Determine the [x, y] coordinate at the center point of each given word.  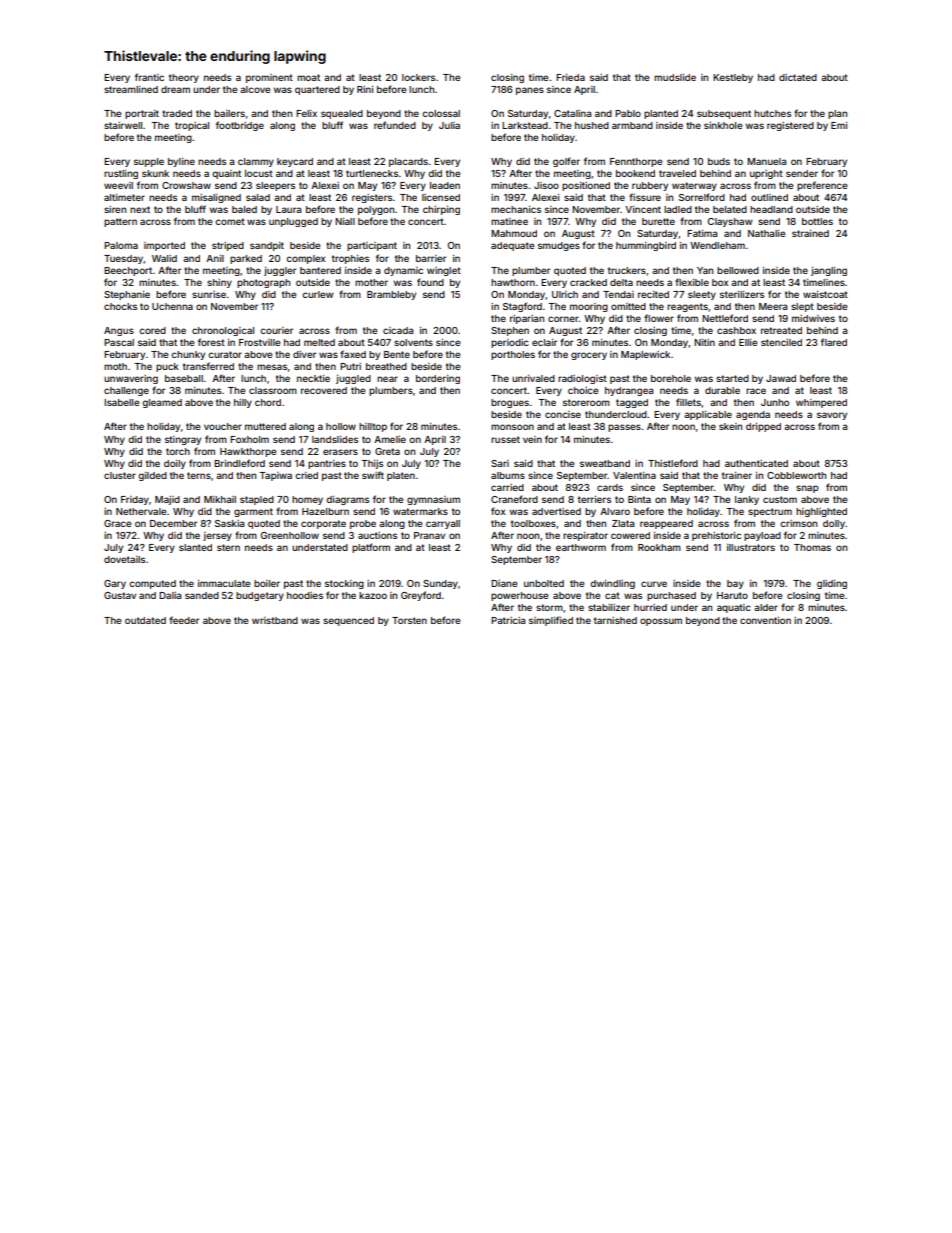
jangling [829, 271]
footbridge [240, 126]
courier [276, 330]
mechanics [516, 209]
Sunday [440, 584]
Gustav [120, 595]
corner [563, 319]
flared [834, 342]
